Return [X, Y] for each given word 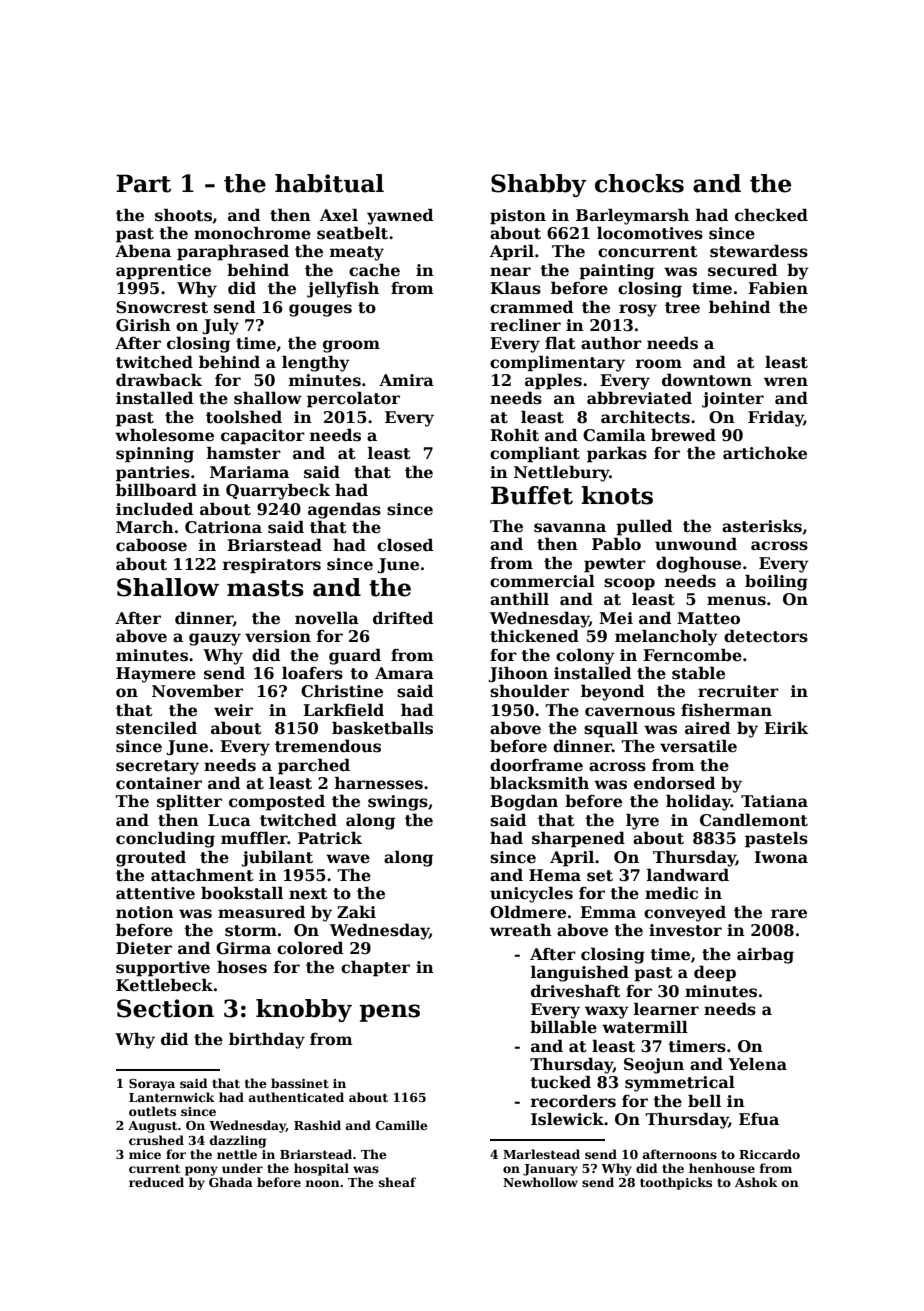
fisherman [726, 710]
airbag [765, 955]
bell [704, 1101]
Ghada [231, 1182]
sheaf [397, 1182]
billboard [156, 490]
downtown [707, 380]
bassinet [300, 1083]
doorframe [536, 765]
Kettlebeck [164, 985]
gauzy [215, 639]
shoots [183, 215]
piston [518, 217]
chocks [639, 183]
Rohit [514, 435]
